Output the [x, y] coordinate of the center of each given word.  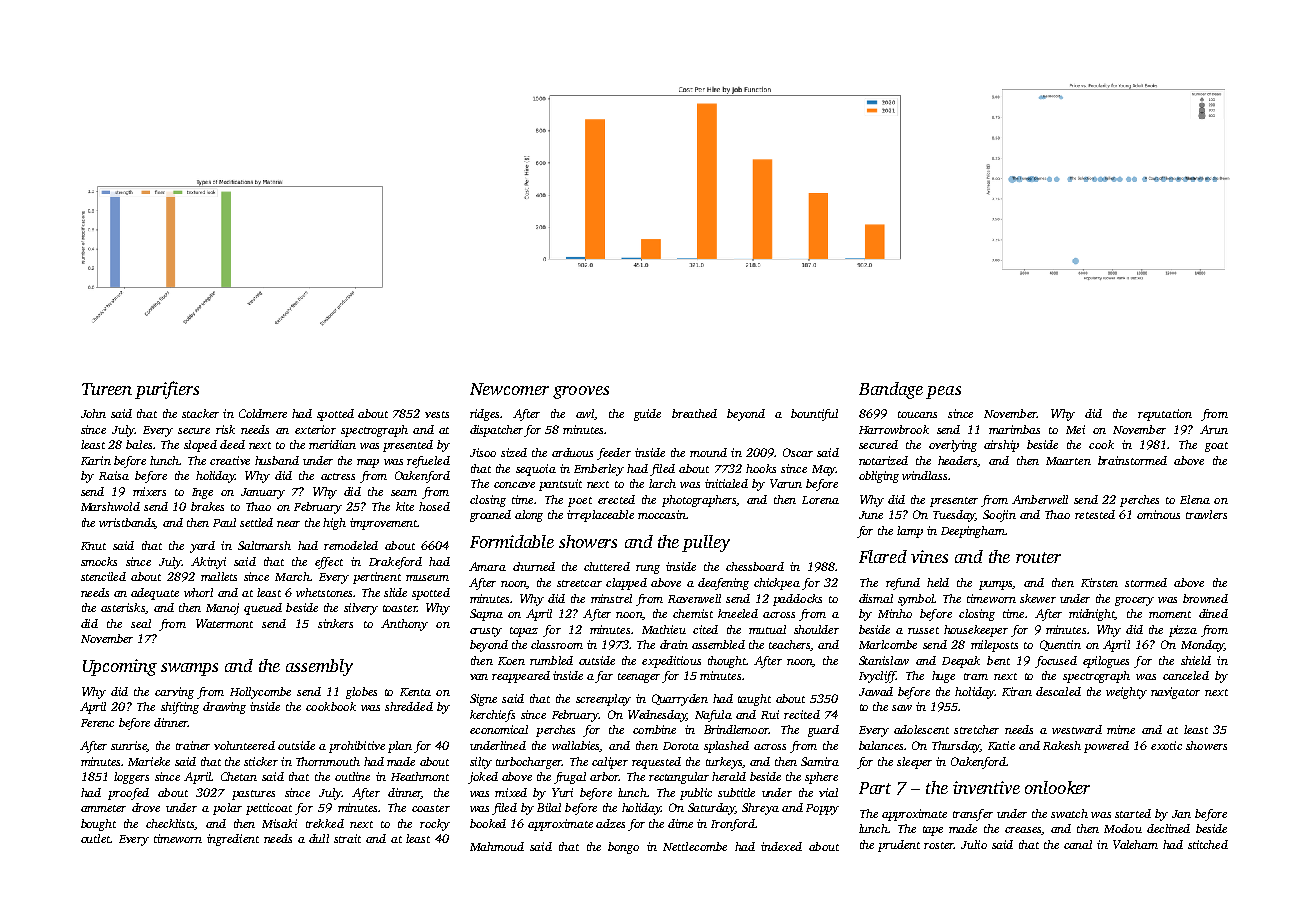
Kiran [1017, 691]
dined [1213, 613]
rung [648, 569]
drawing [224, 708]
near [288, 524]
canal [1078, 844]
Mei [1075, 429]
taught [754, 700]
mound [708, 452]
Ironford [733, 825]
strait [347, 838]
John [93, 413]
